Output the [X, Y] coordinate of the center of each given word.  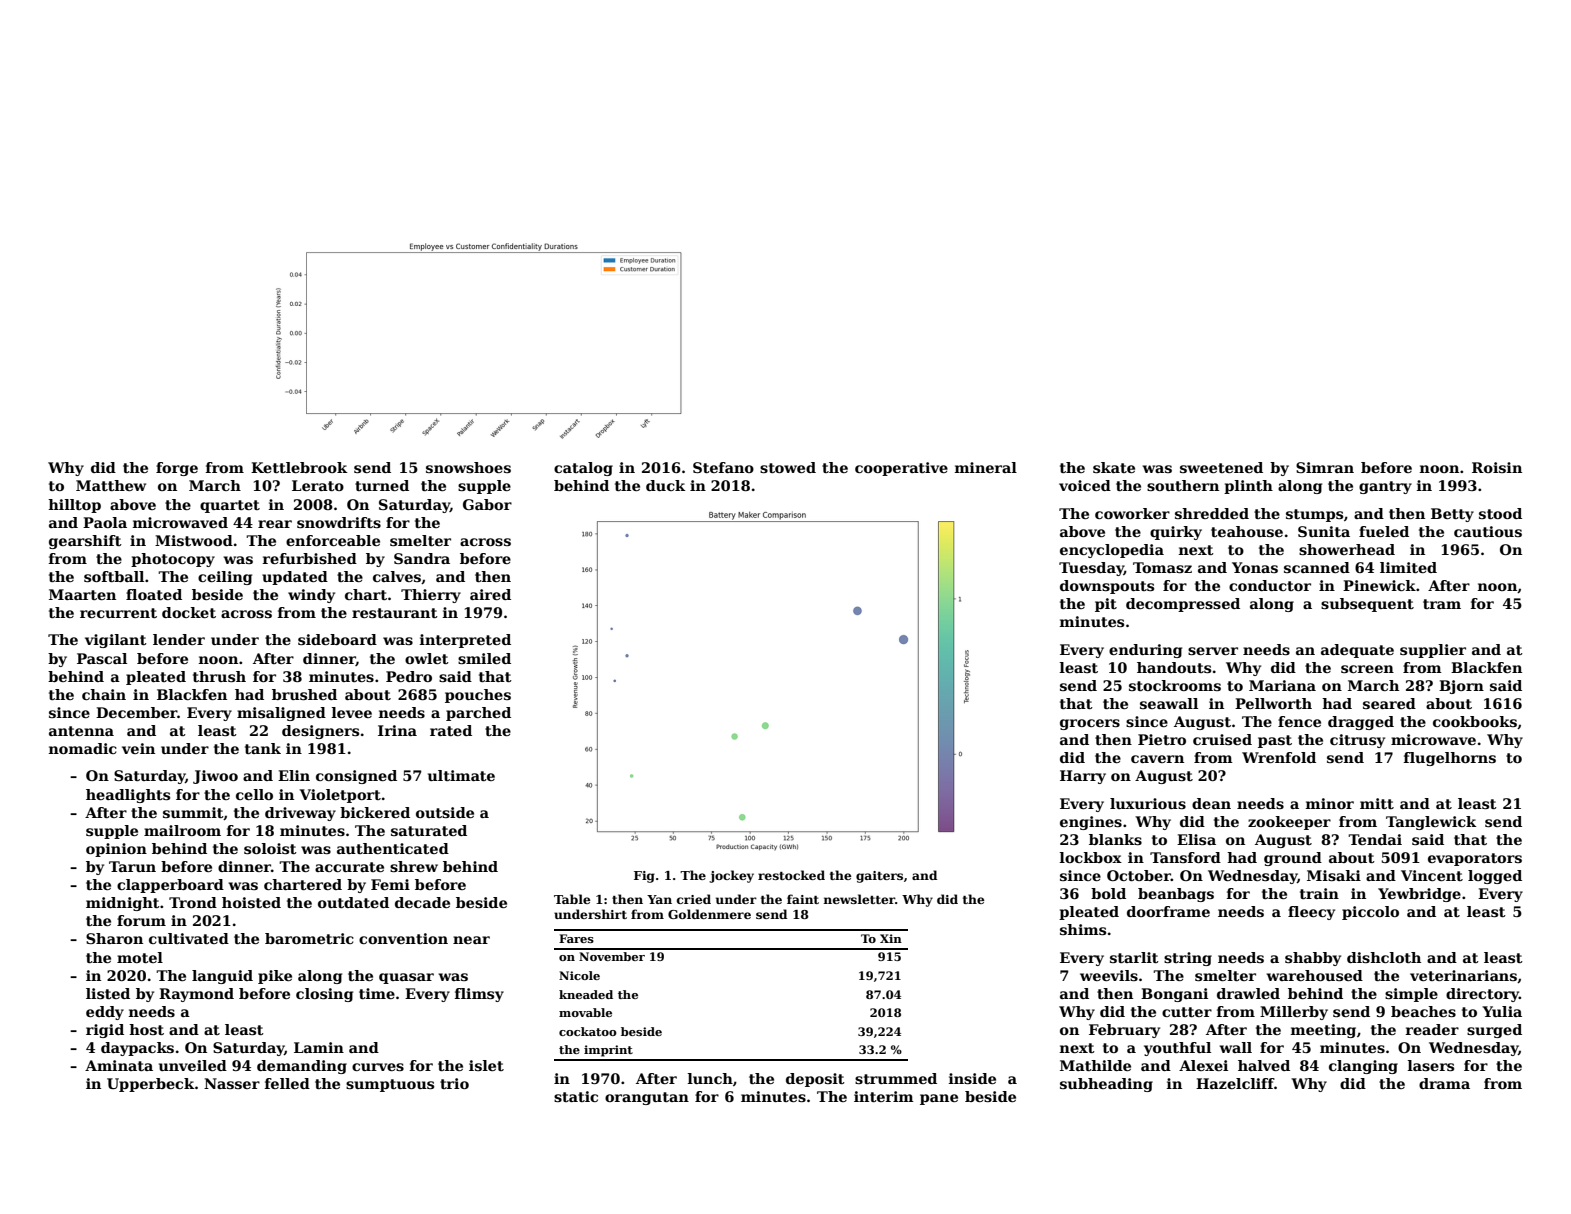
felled [287, 1083]
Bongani [1174, 995]
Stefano [723, 467]
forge [177, 469]
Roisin [1497, 467]
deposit [815, 1080]
